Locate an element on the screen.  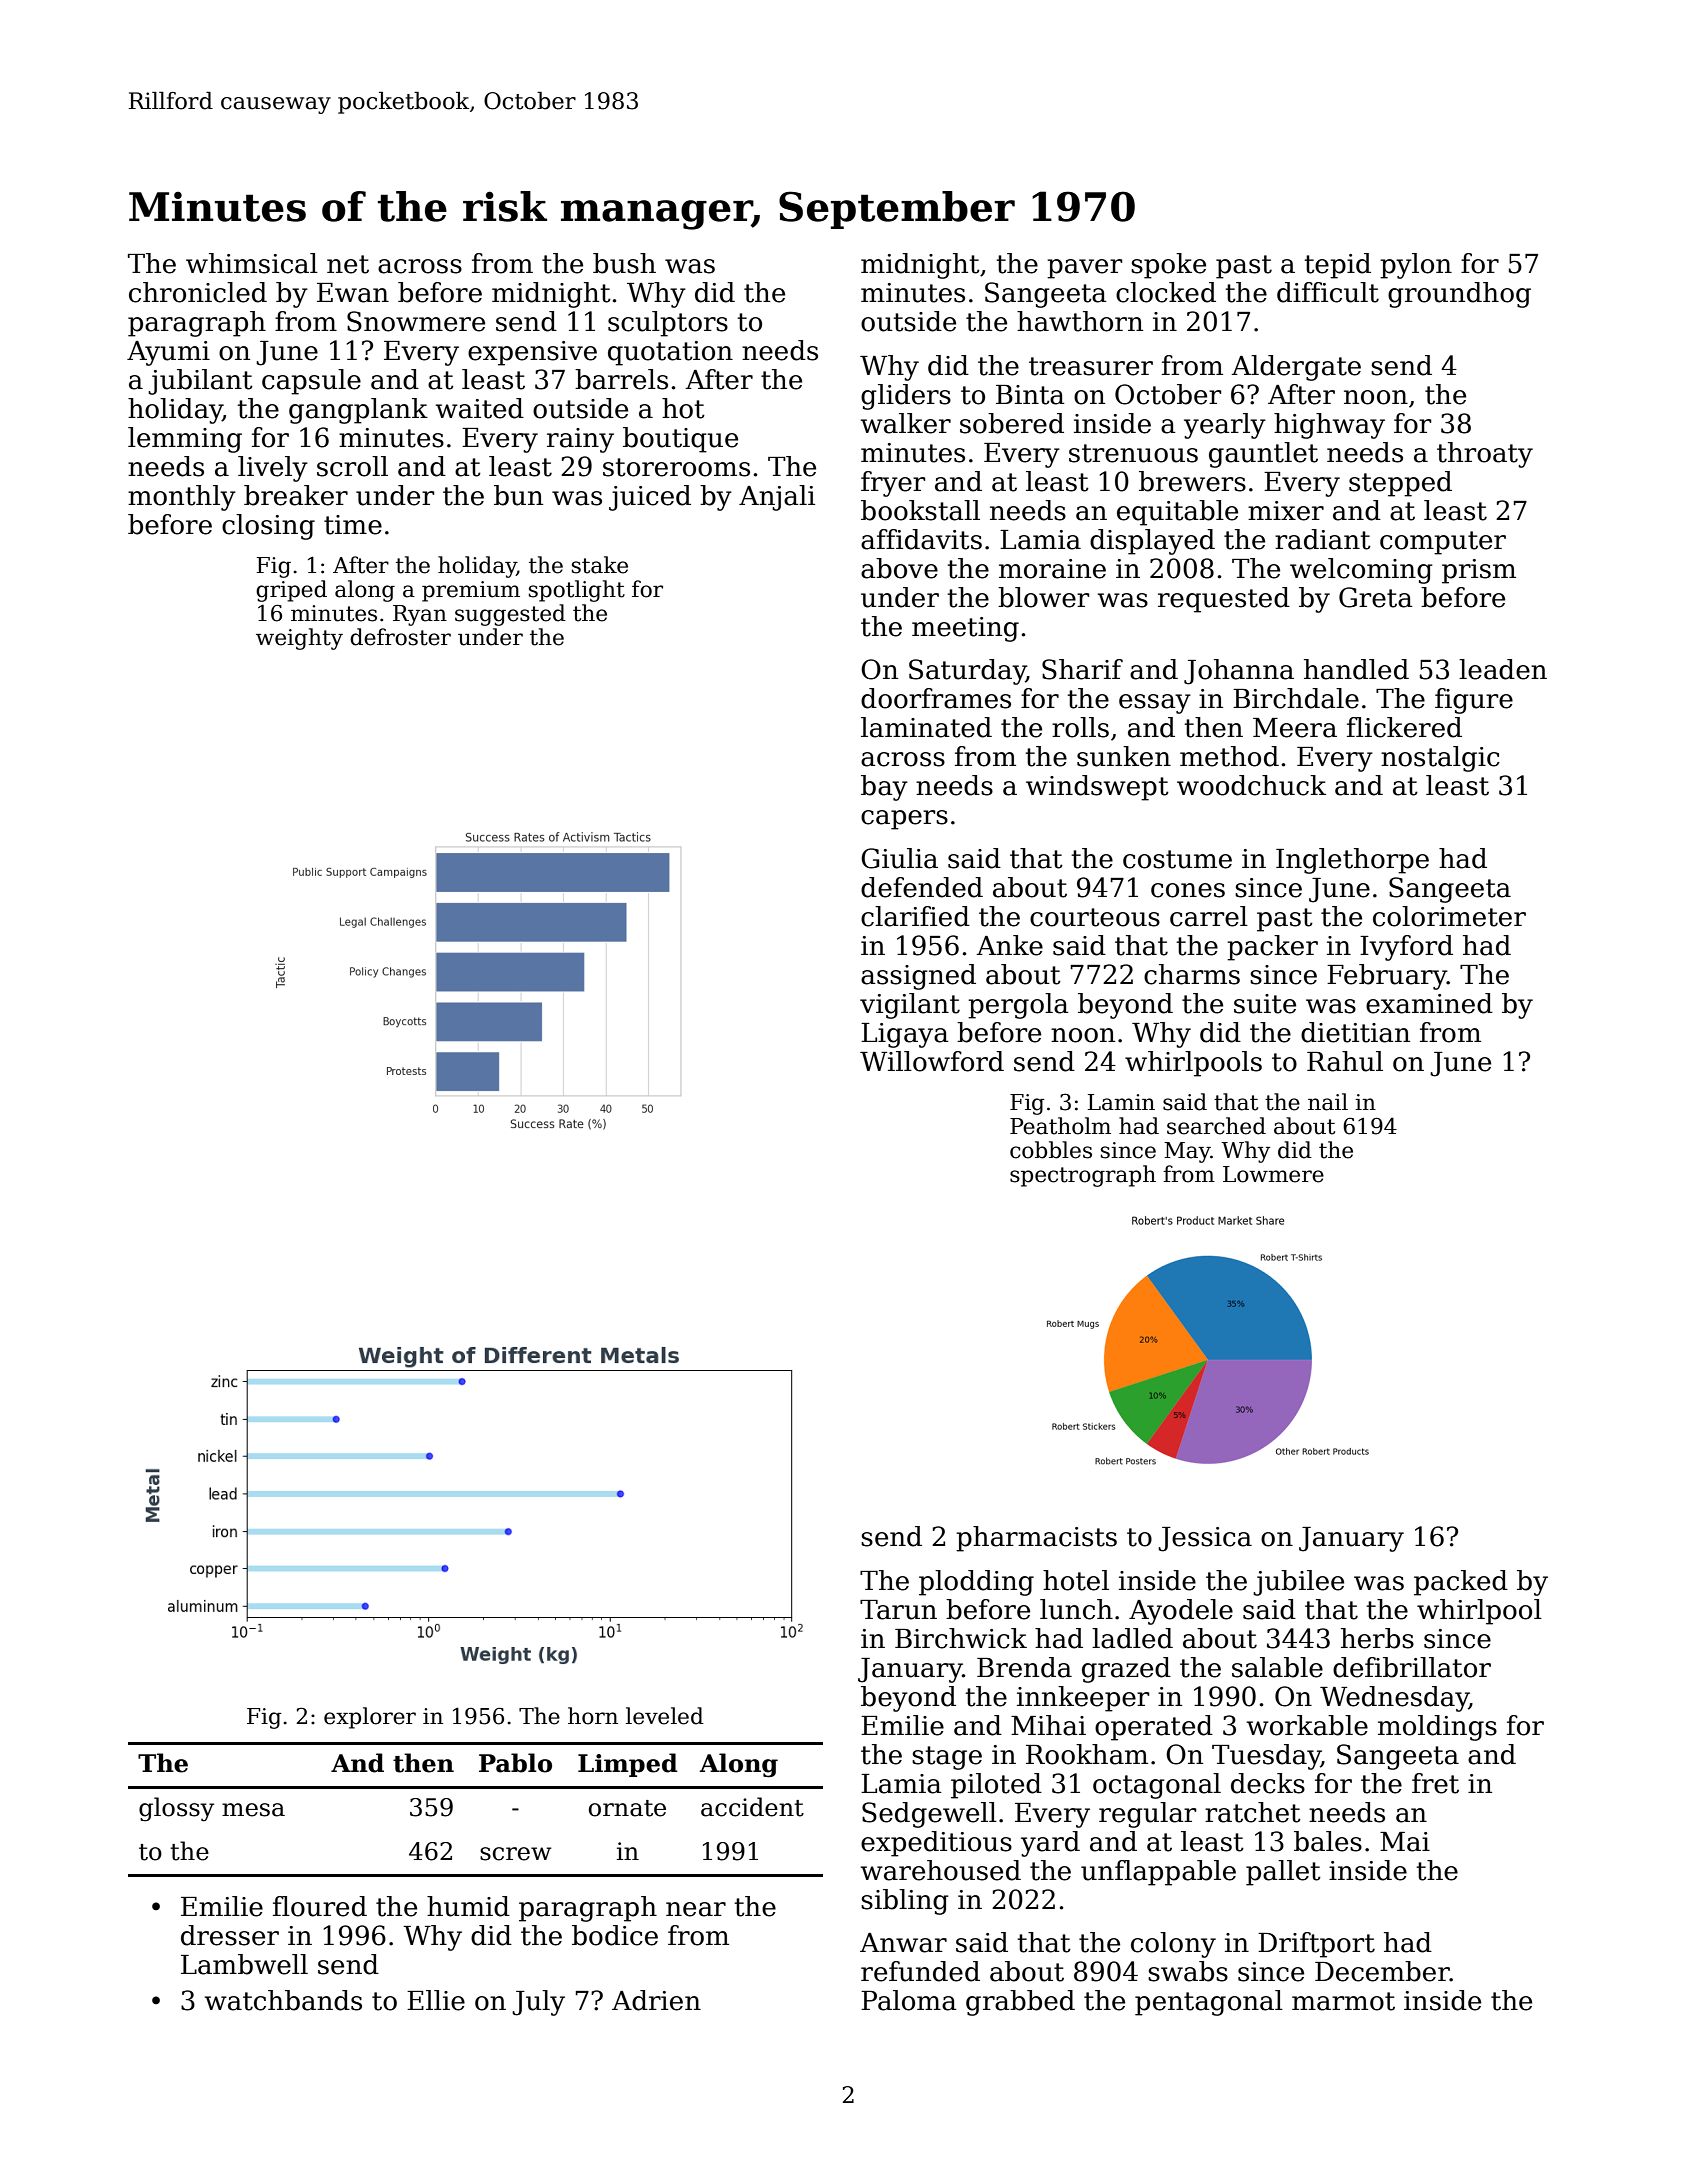
humid is located at coordinates (468, 1906).
